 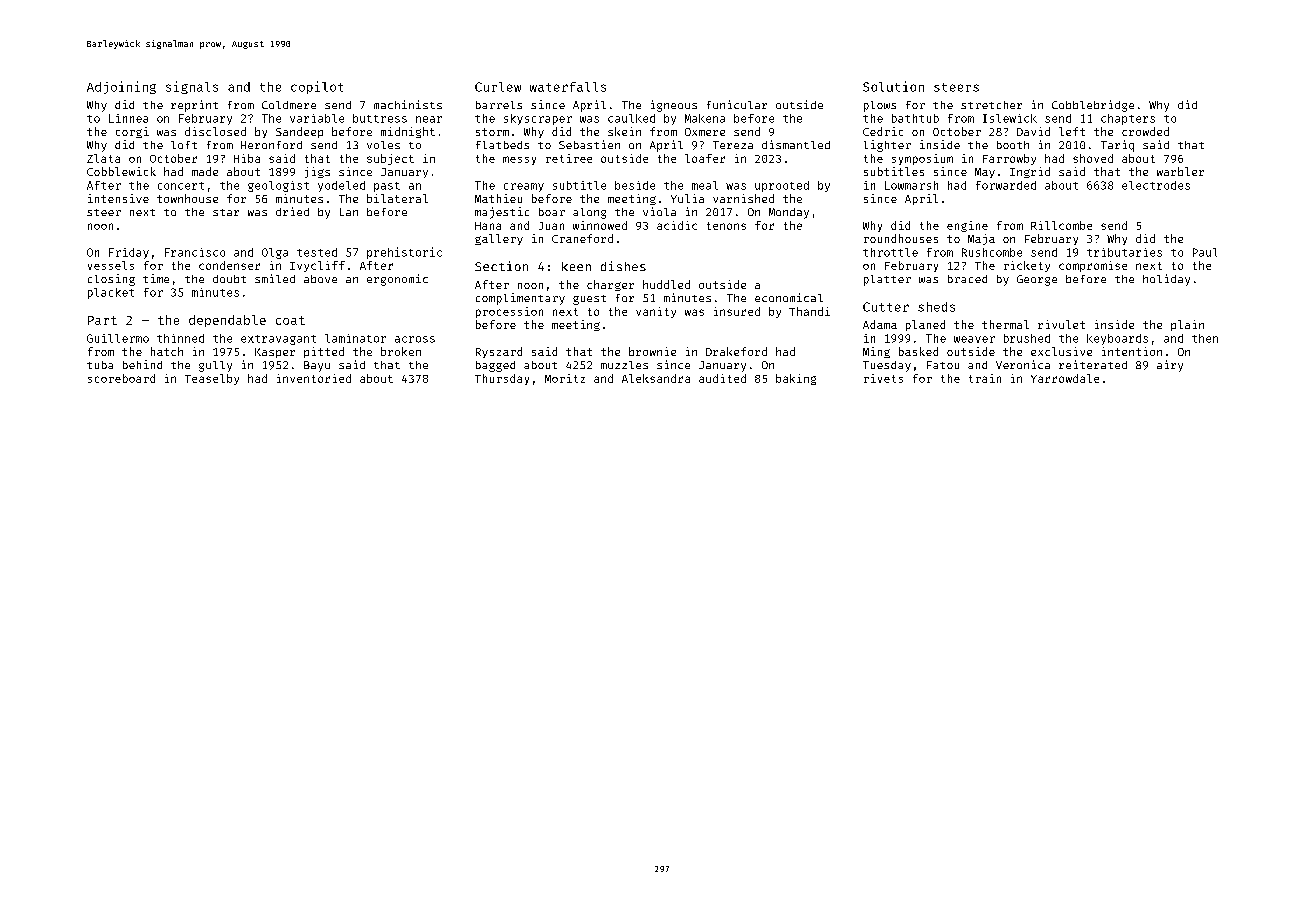 I want to click on complimentary, so click(x=520, y=299).
